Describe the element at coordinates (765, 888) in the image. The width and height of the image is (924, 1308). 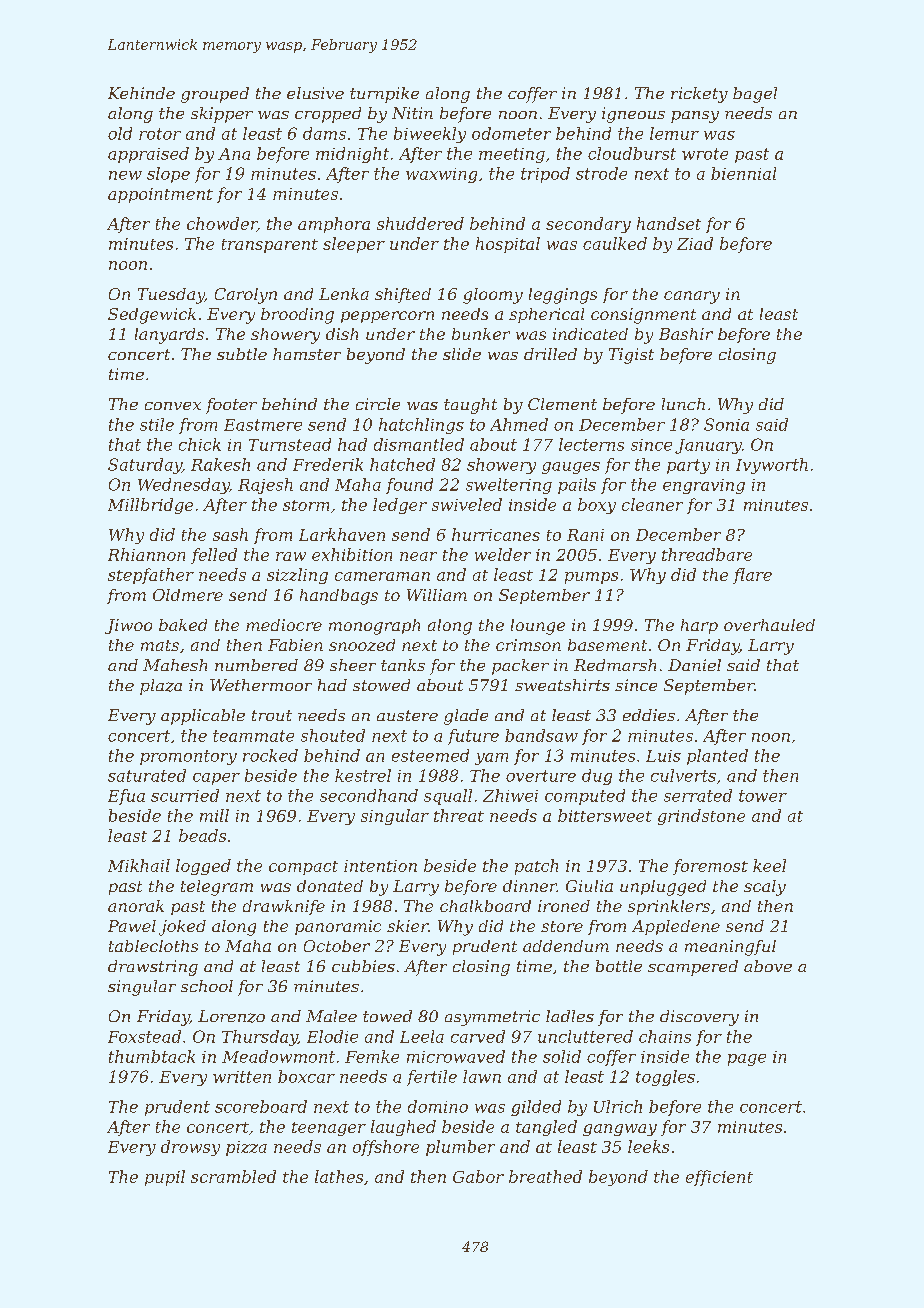
I see `scaly` at that location.
